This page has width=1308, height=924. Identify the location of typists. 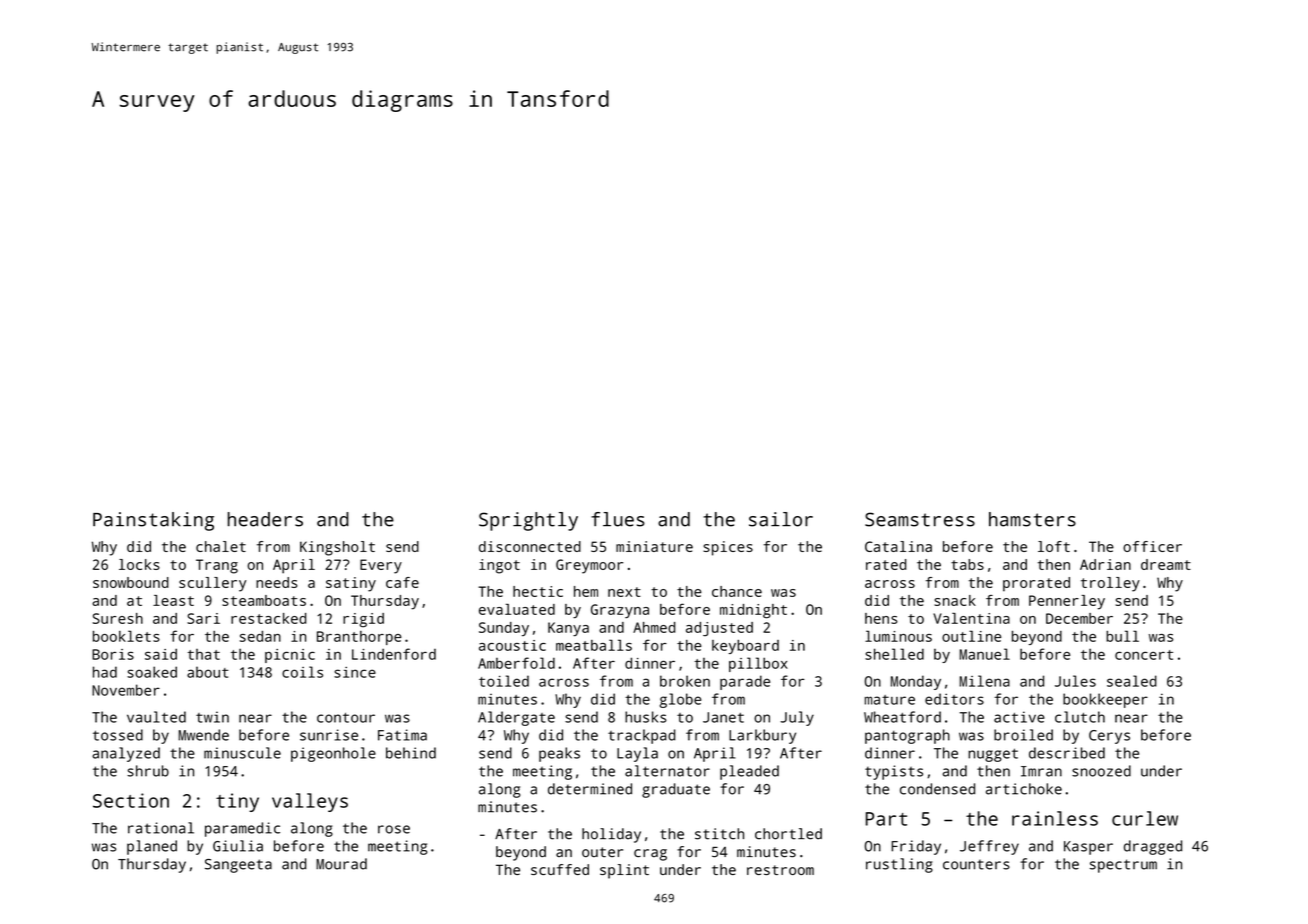
(894, 772).
